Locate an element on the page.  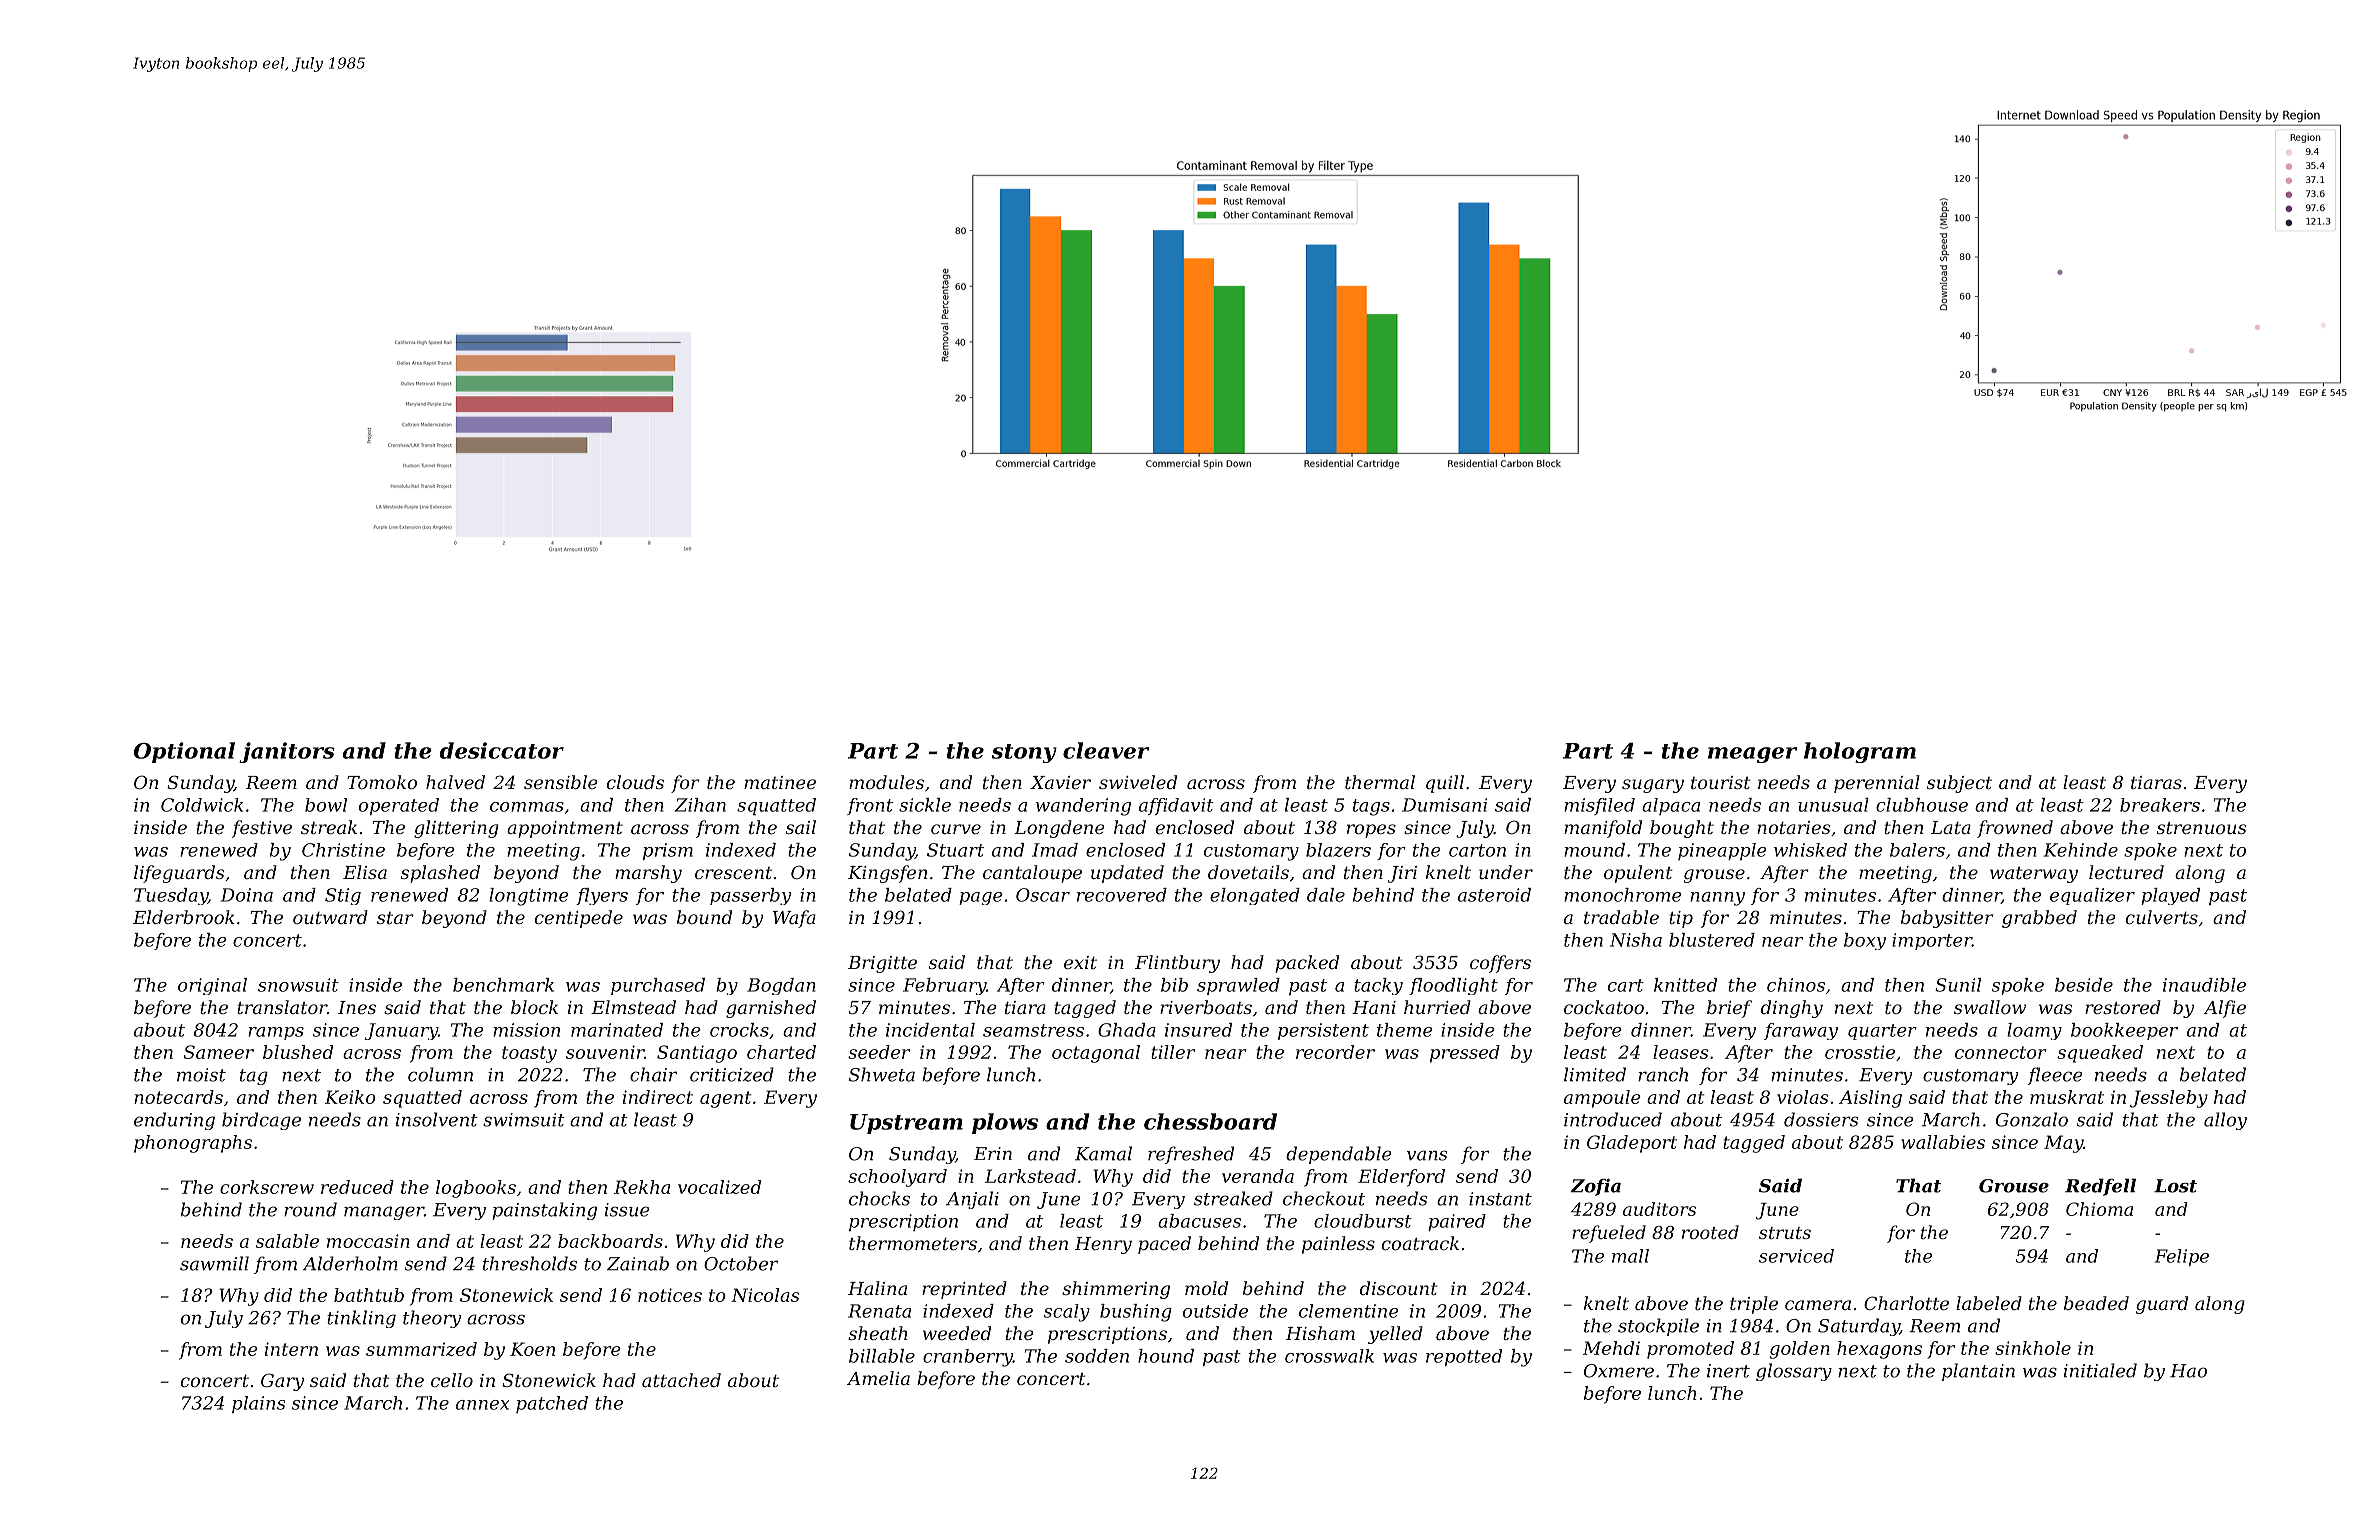
Jessleby is located at coordinates (2169, 1099).
